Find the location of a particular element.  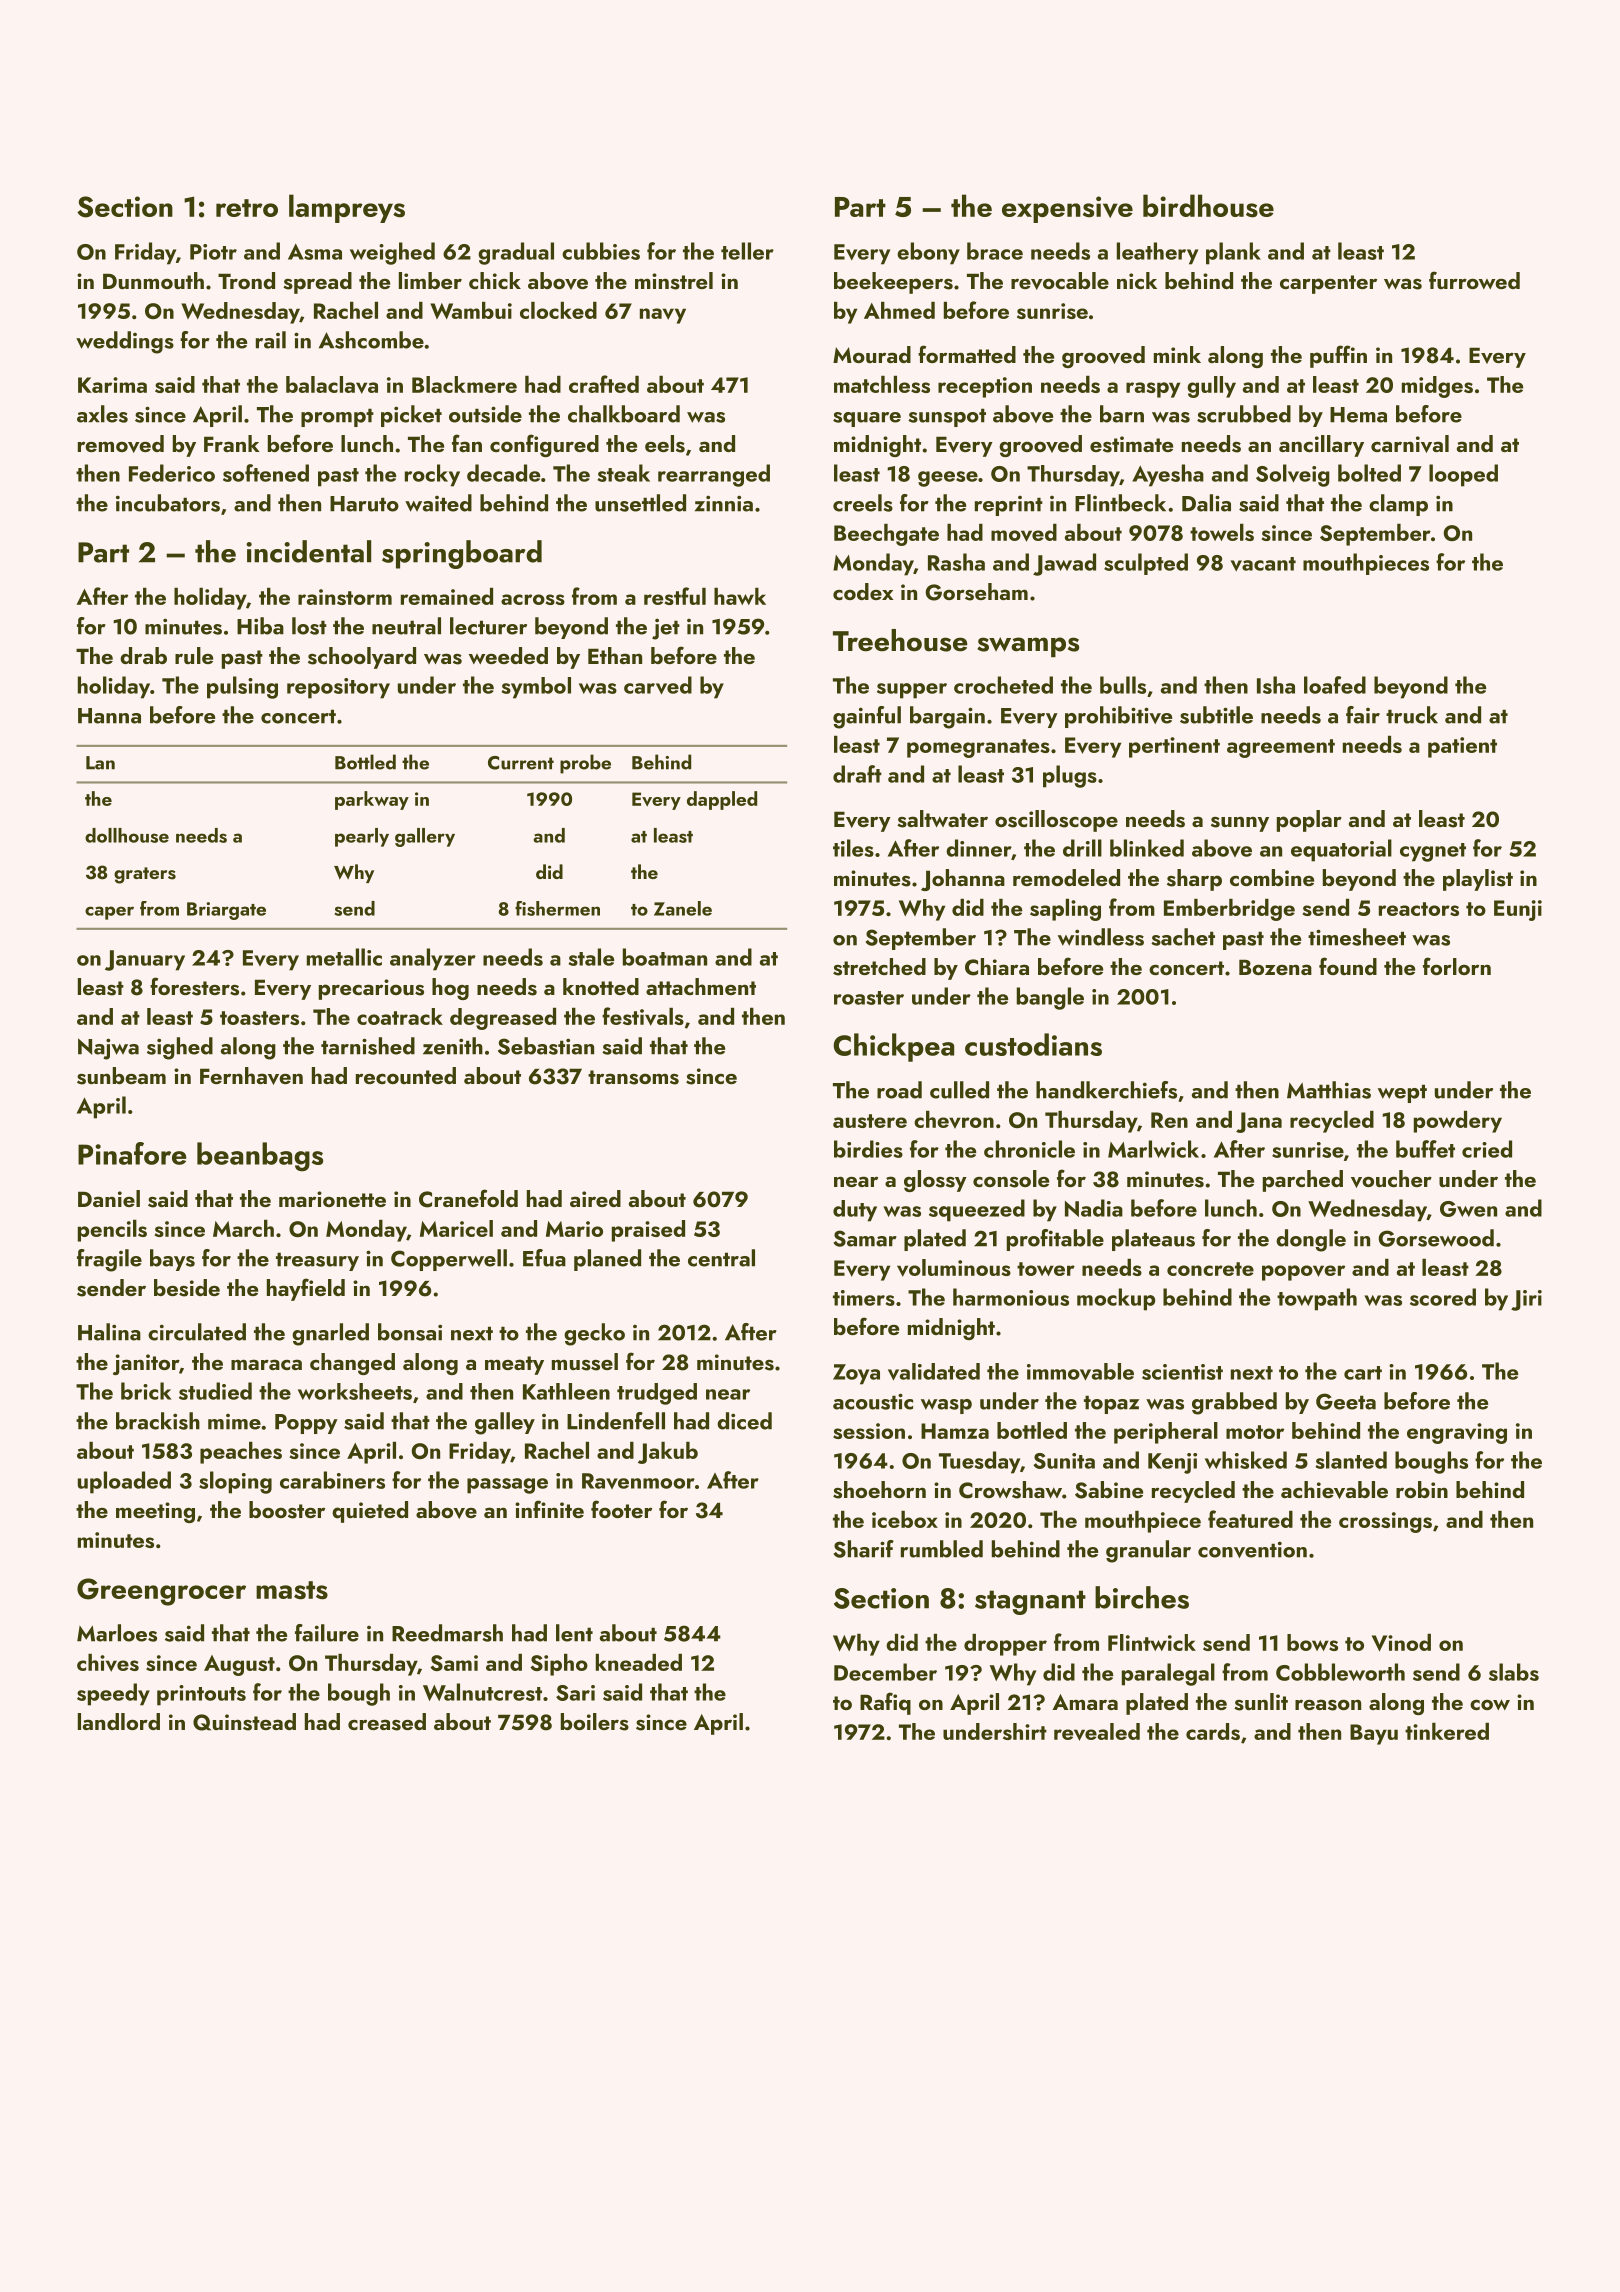

Daniel is located at coordinates (109, 1198).
